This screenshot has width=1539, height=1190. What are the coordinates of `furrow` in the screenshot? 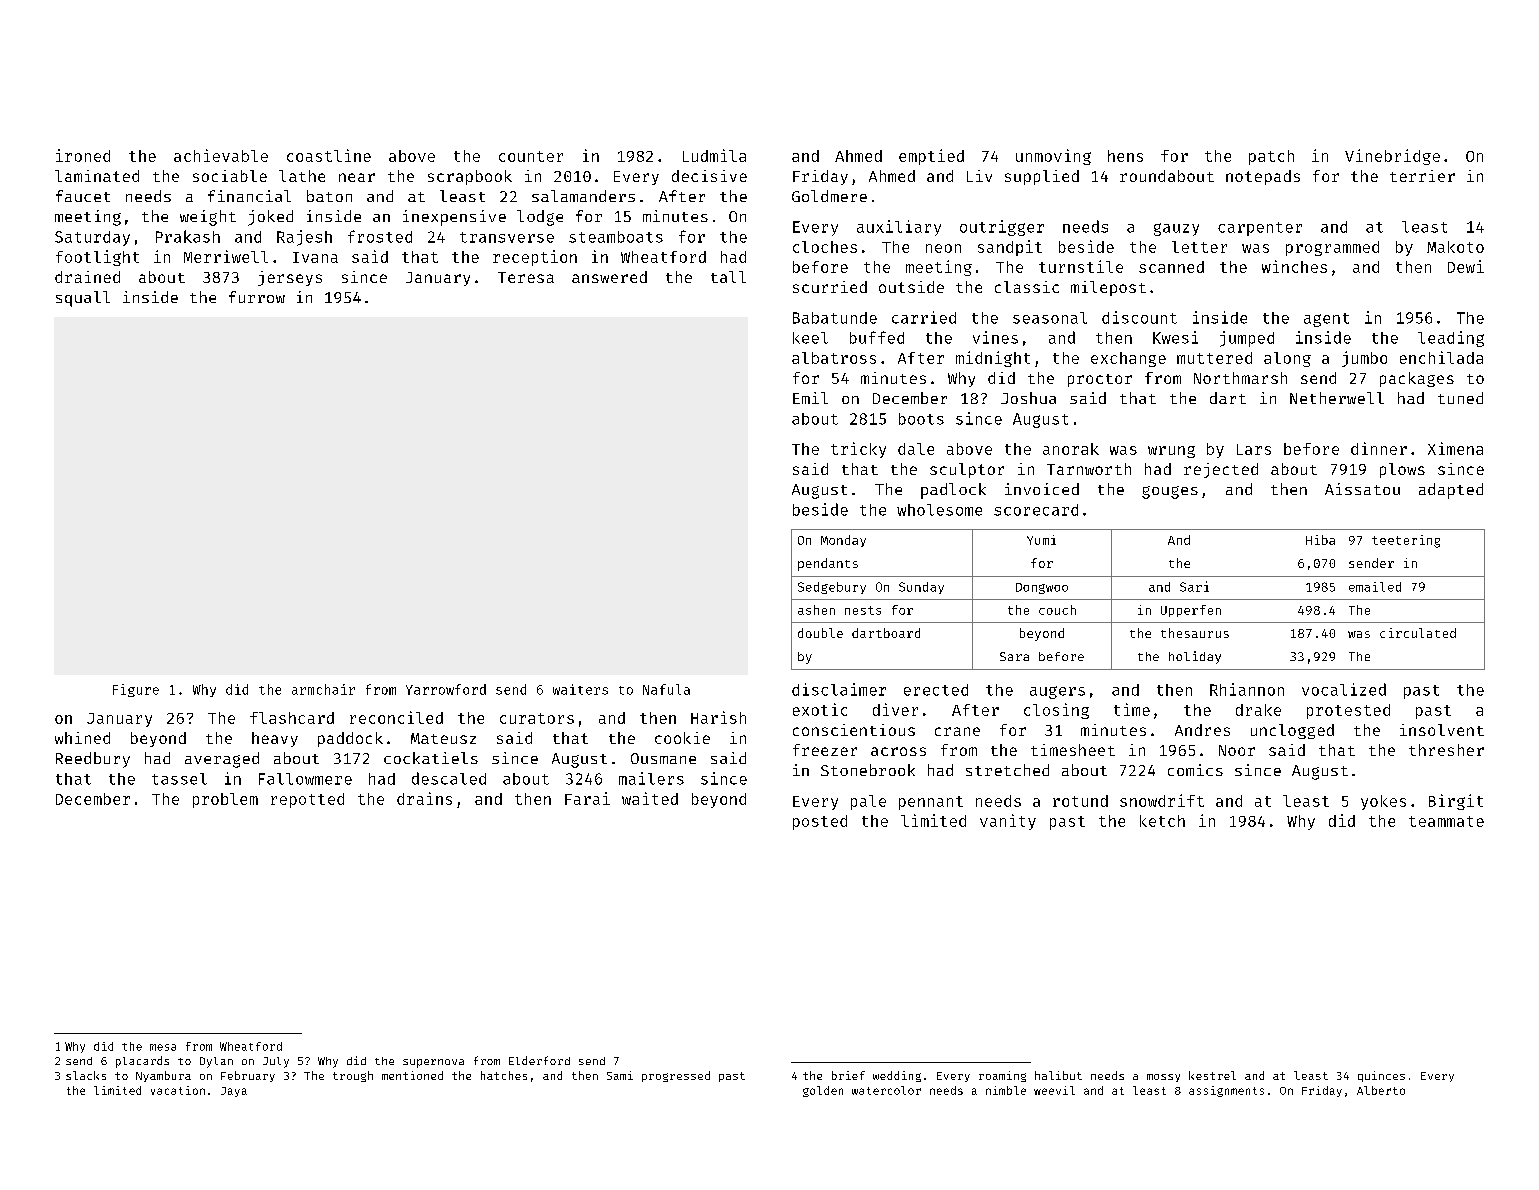 It's located at (257, 297).
